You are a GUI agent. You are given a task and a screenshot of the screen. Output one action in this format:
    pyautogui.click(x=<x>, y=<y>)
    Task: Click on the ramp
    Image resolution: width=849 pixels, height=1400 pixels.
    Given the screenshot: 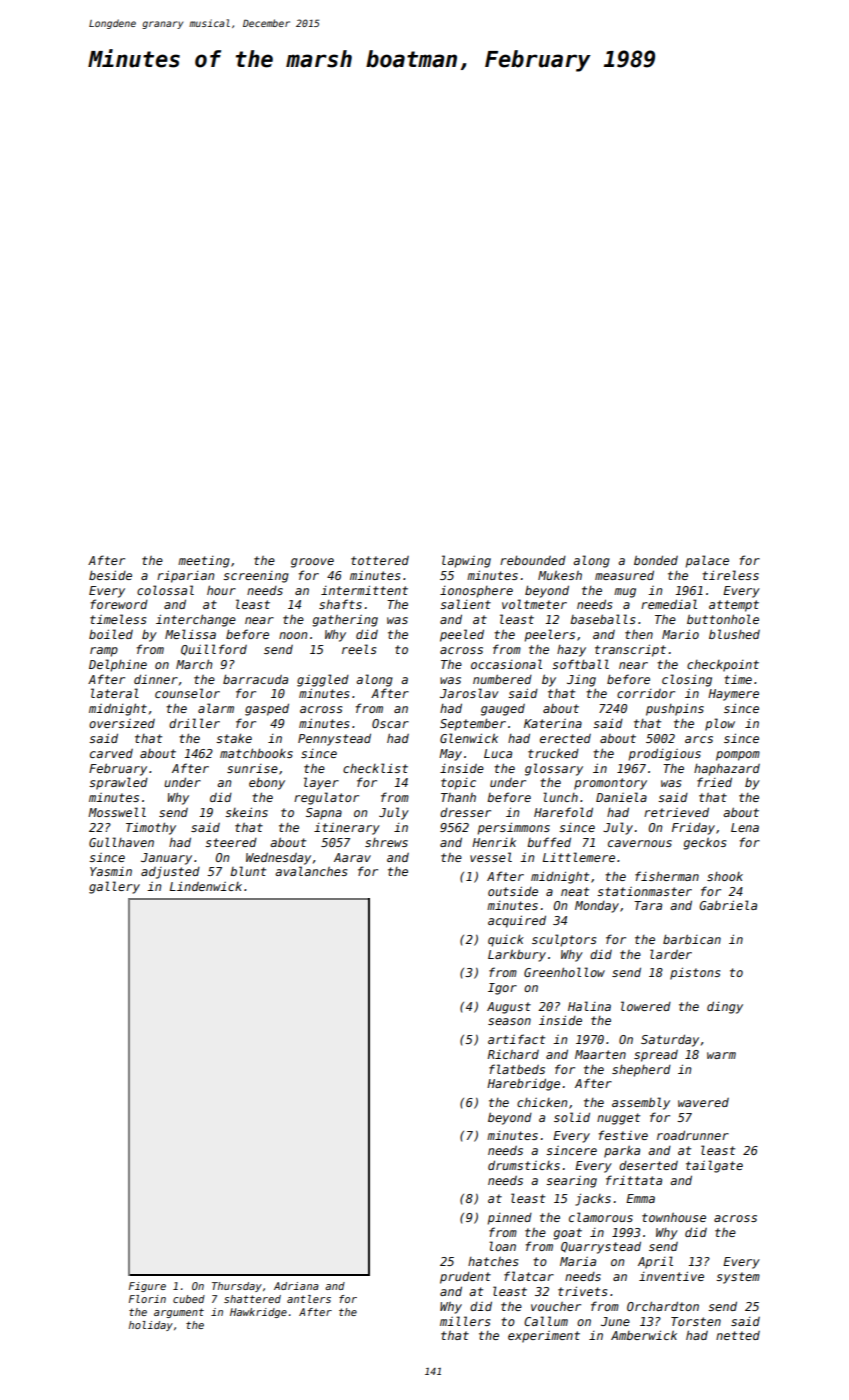 What is the action you would take?
    pyautogui.click(x=104, y=652)
